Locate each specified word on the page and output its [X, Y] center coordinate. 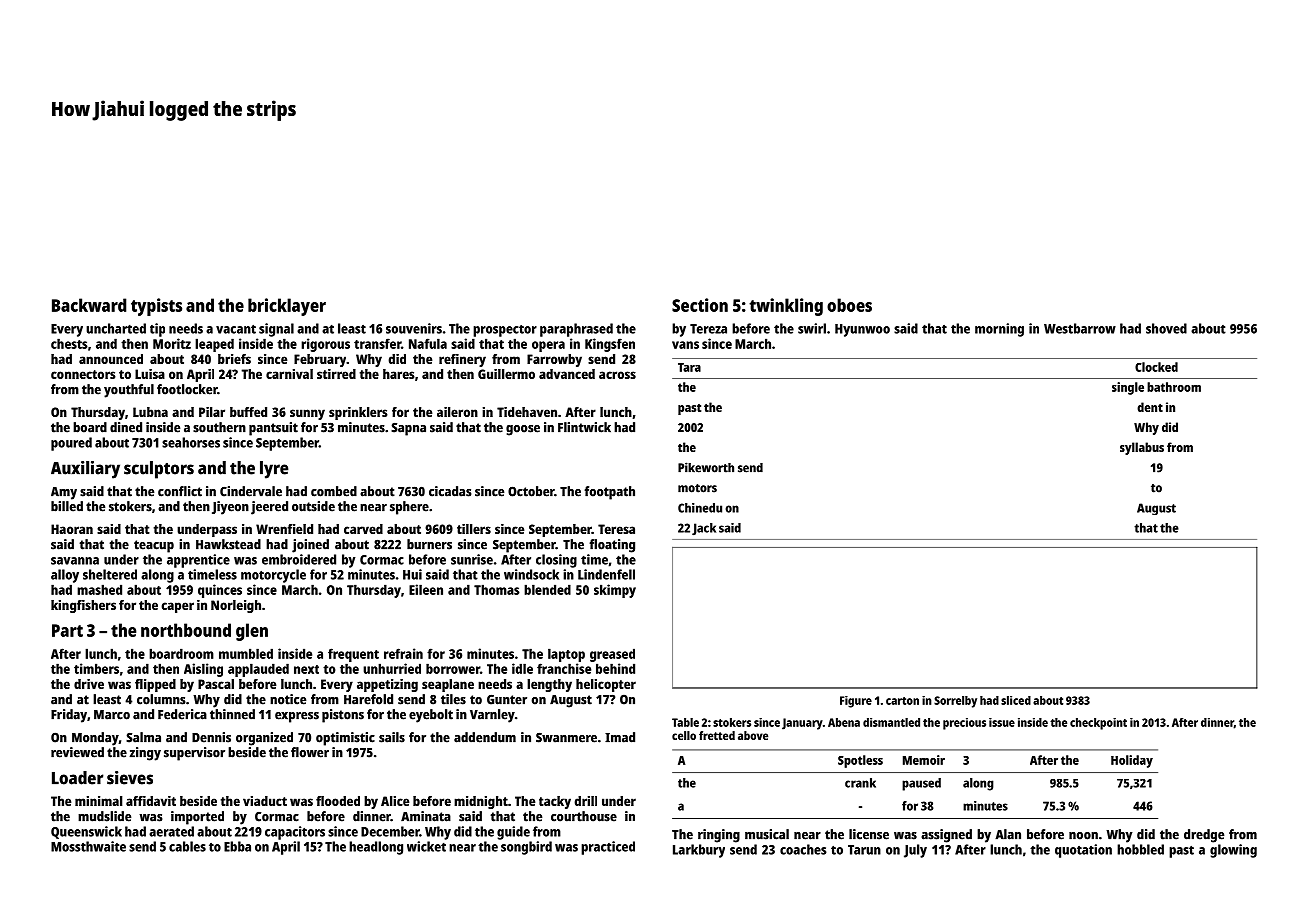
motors [697, 488]
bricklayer [287, 307]
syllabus [1142, 448]
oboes [849, 305]
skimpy [615, 591]
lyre [274, 470]
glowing [1233, 851]
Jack [704, 529]
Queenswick [86, 832]
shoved [1166, 328]
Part [67, 630]
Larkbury [699, 851]
